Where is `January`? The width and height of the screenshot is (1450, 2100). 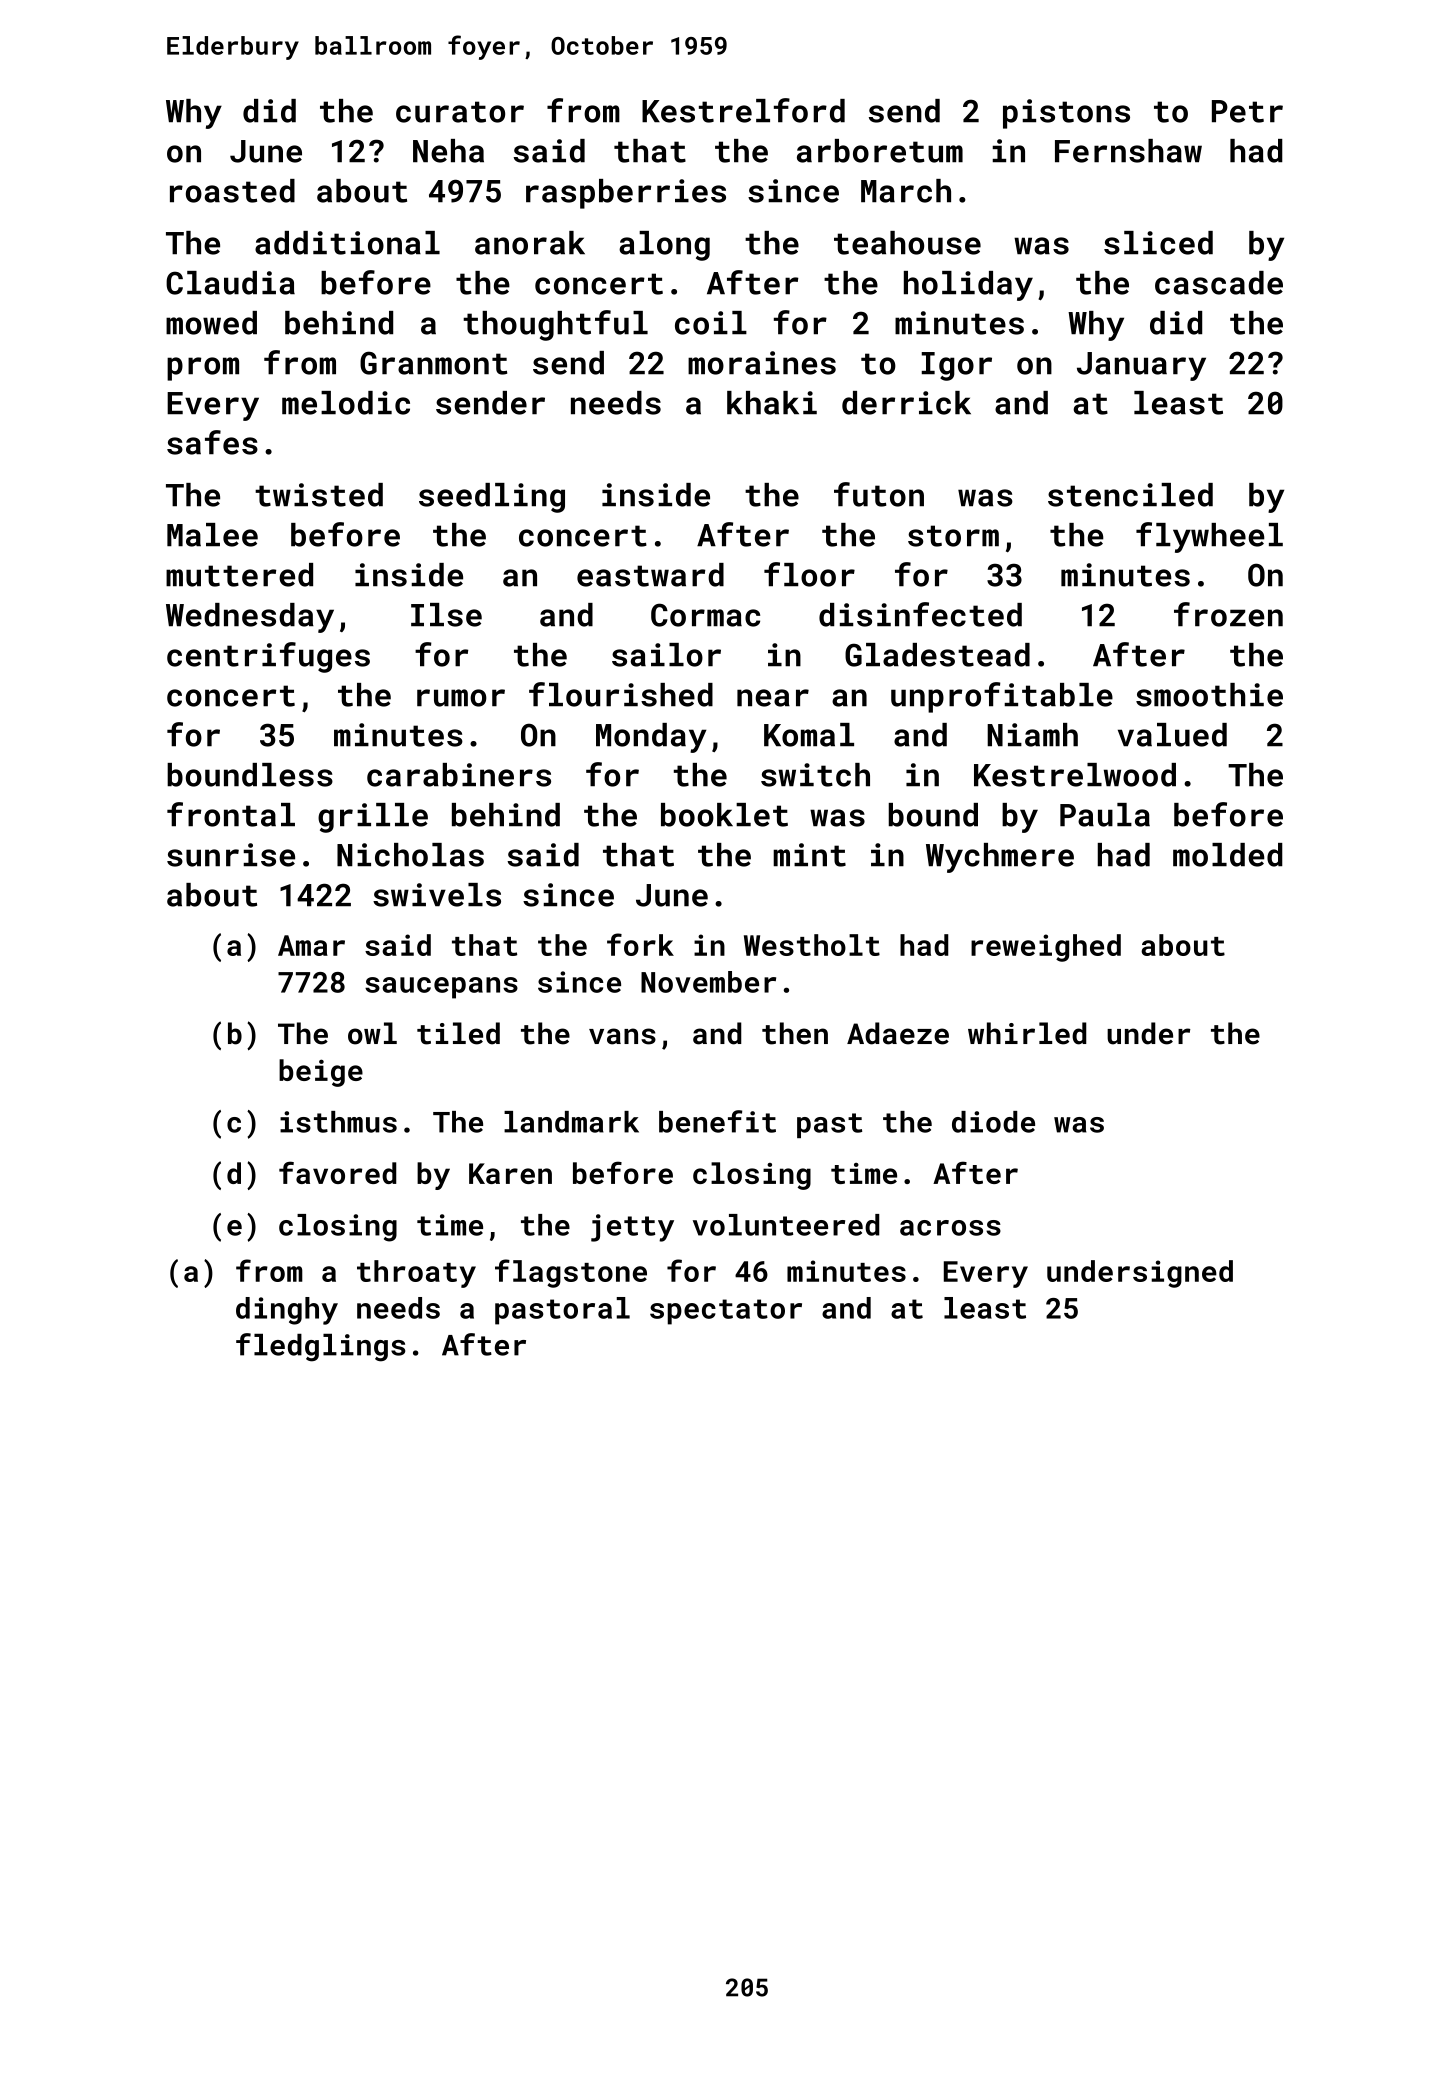
January is located at coordinates (1141, 366).
